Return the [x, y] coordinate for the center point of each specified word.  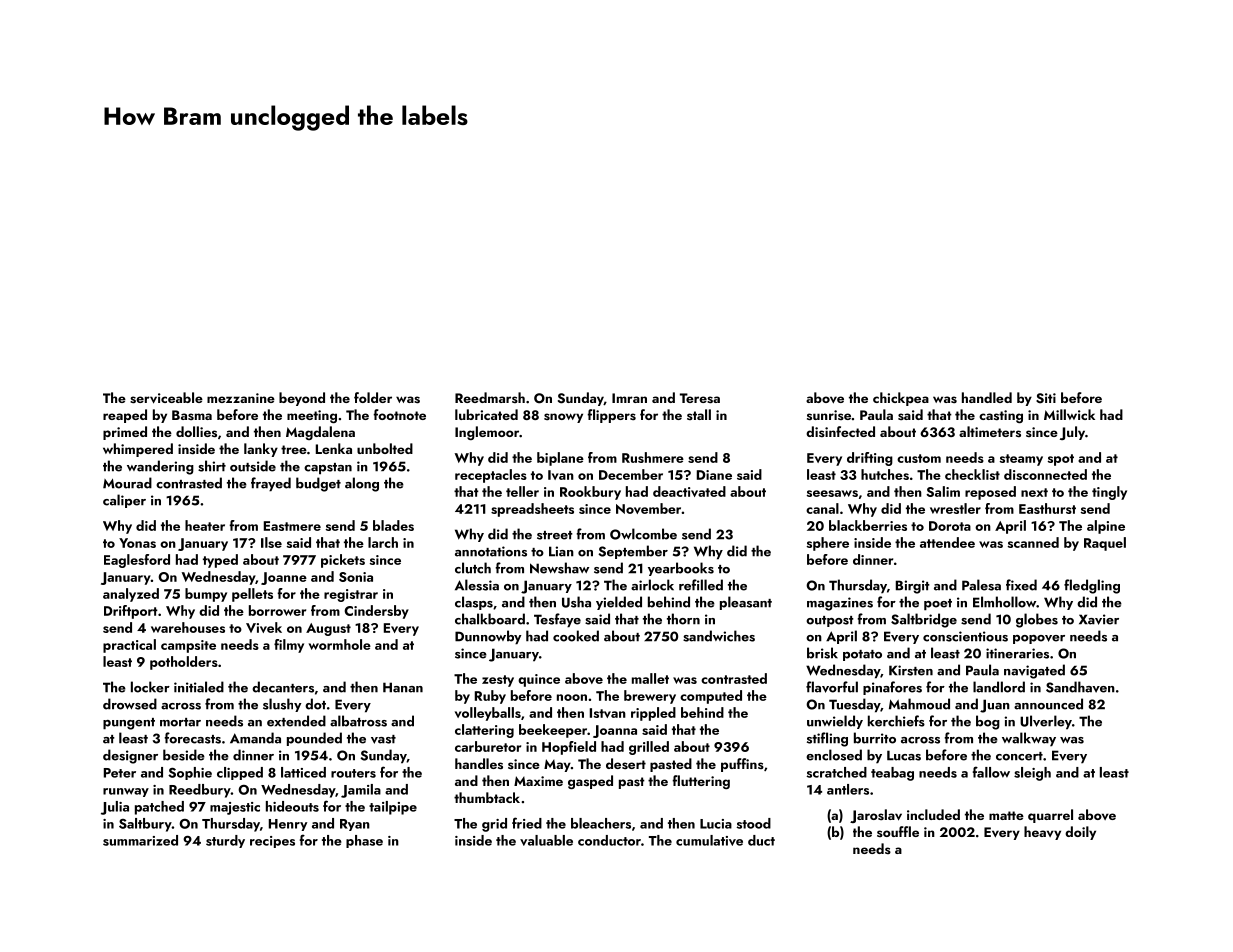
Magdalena [320, 433]
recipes [272, 842]
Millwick [1069, 414]
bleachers [601, 823]
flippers [611, 416]
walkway [1029, 739]
